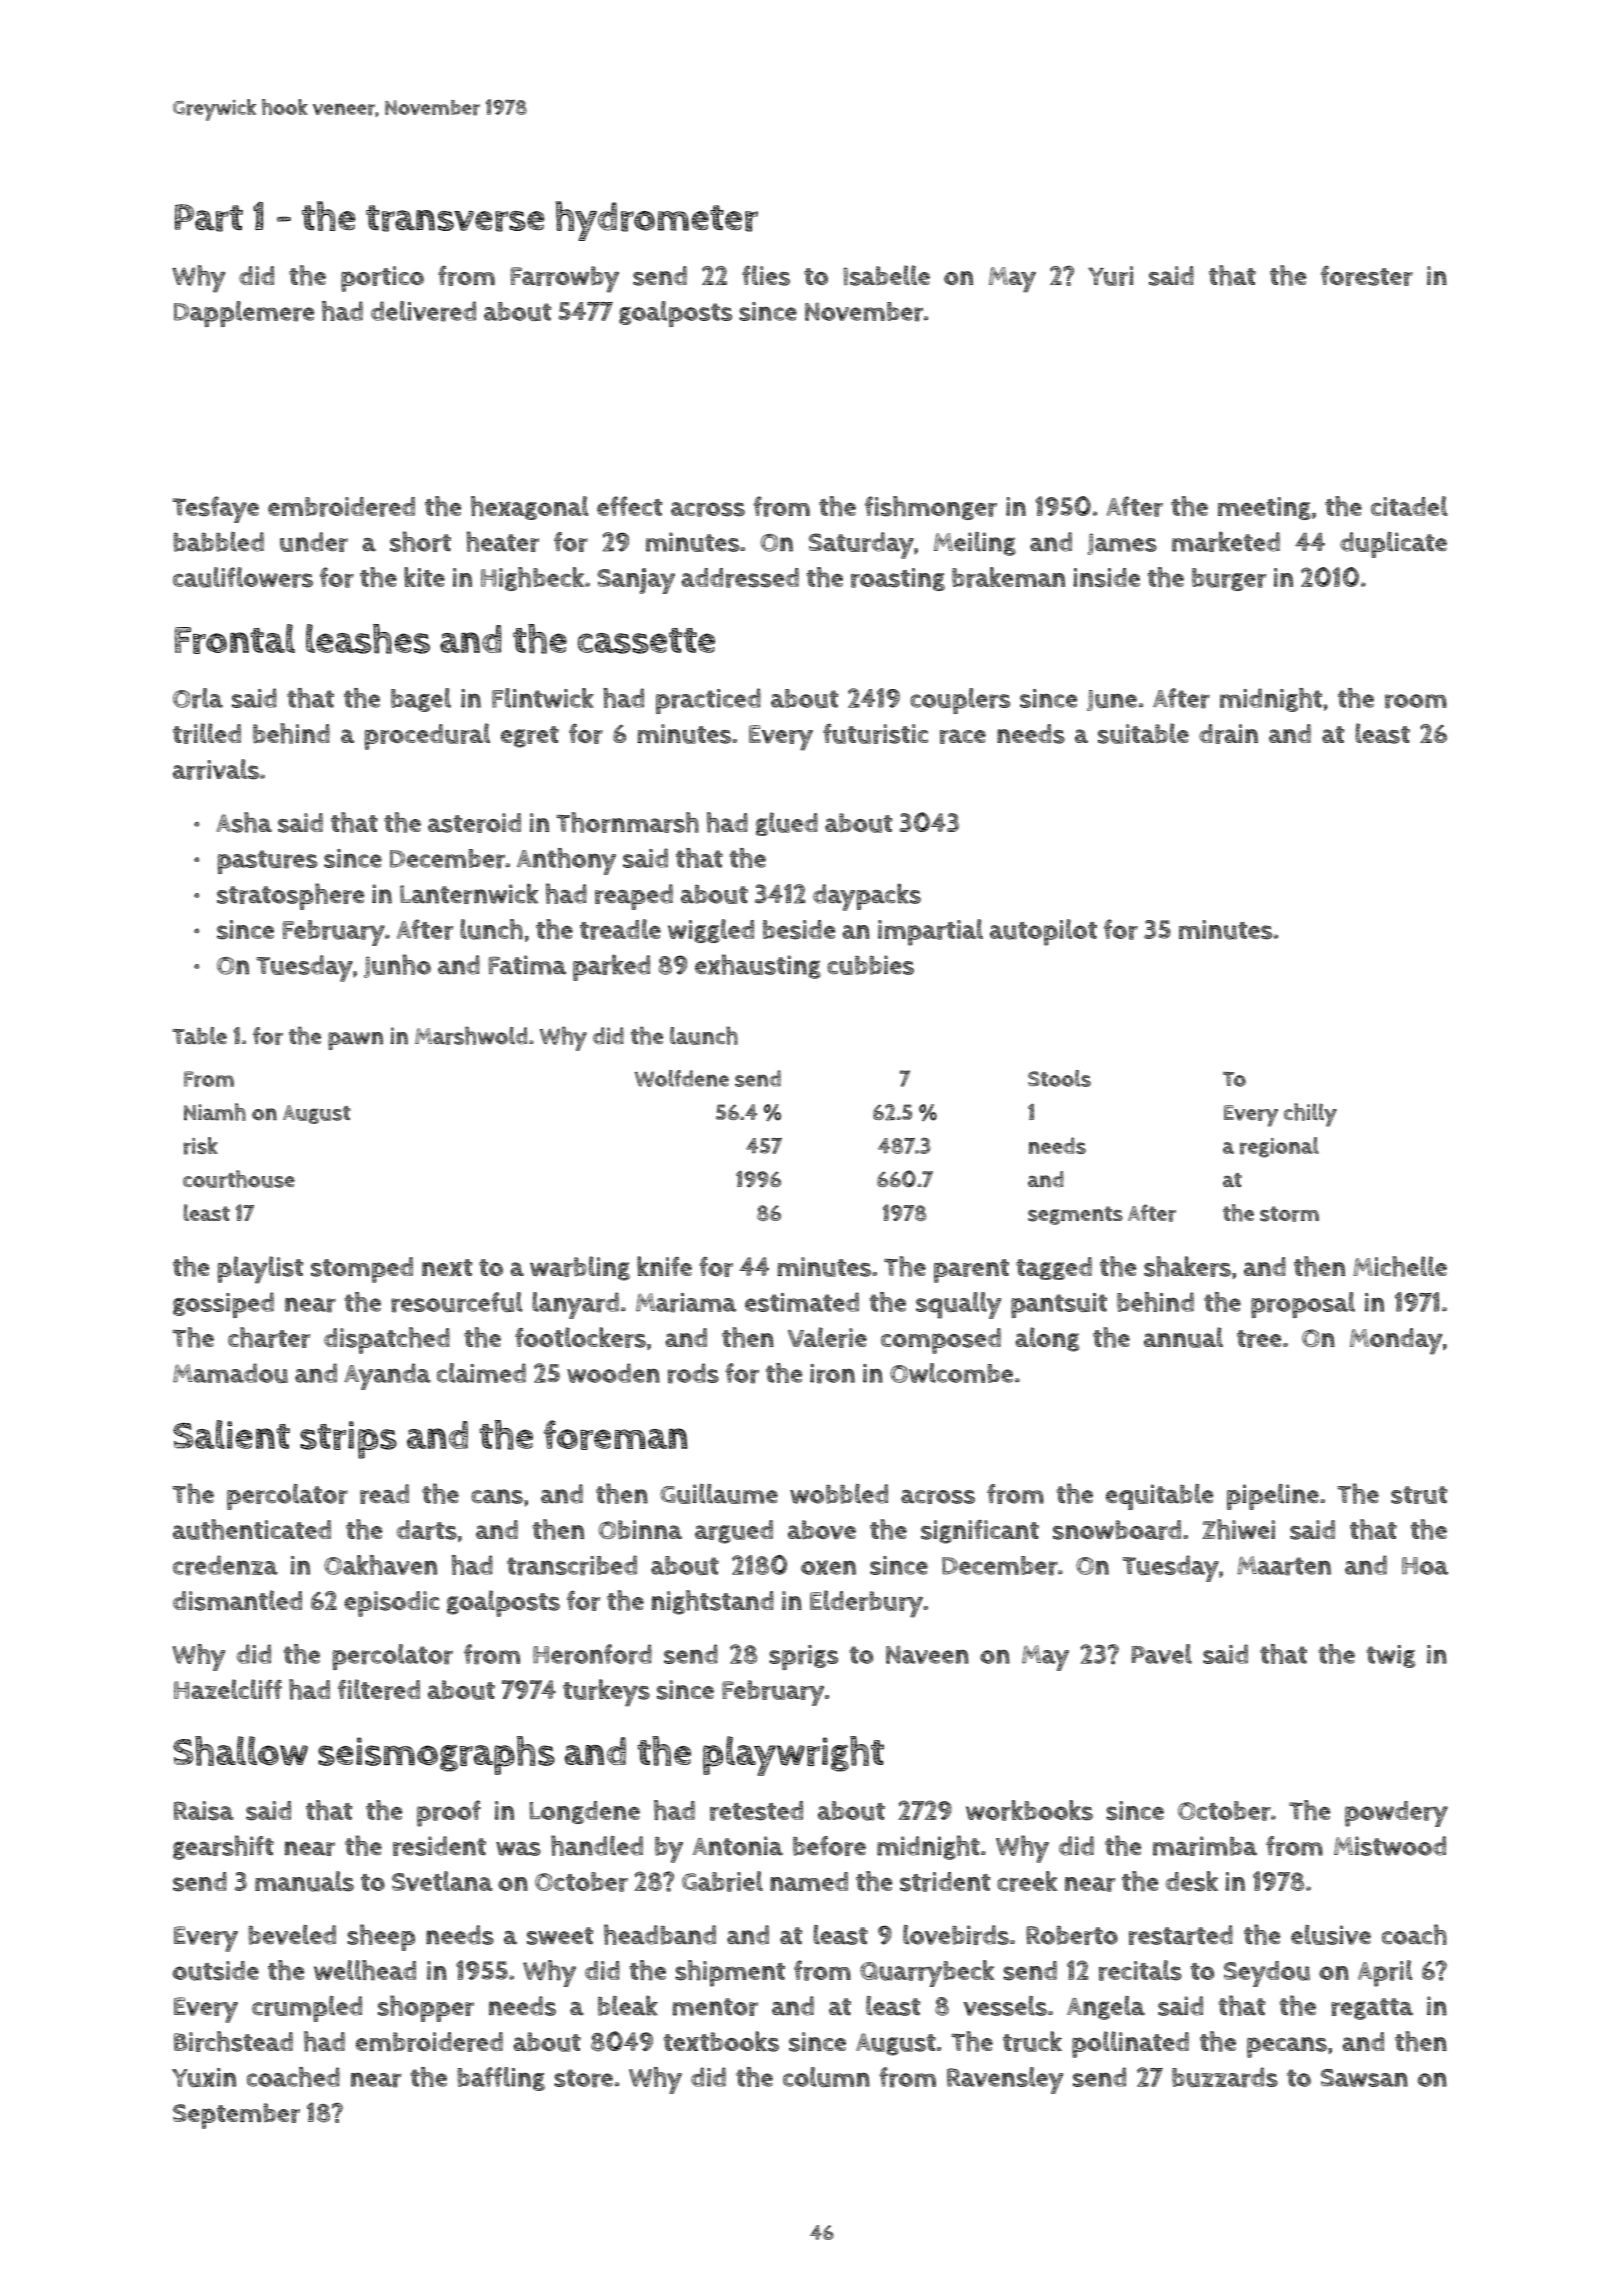  What do you see at coordinates (420, 541) in the screenshot?
I see `short` at bounding box center [420, 541].
